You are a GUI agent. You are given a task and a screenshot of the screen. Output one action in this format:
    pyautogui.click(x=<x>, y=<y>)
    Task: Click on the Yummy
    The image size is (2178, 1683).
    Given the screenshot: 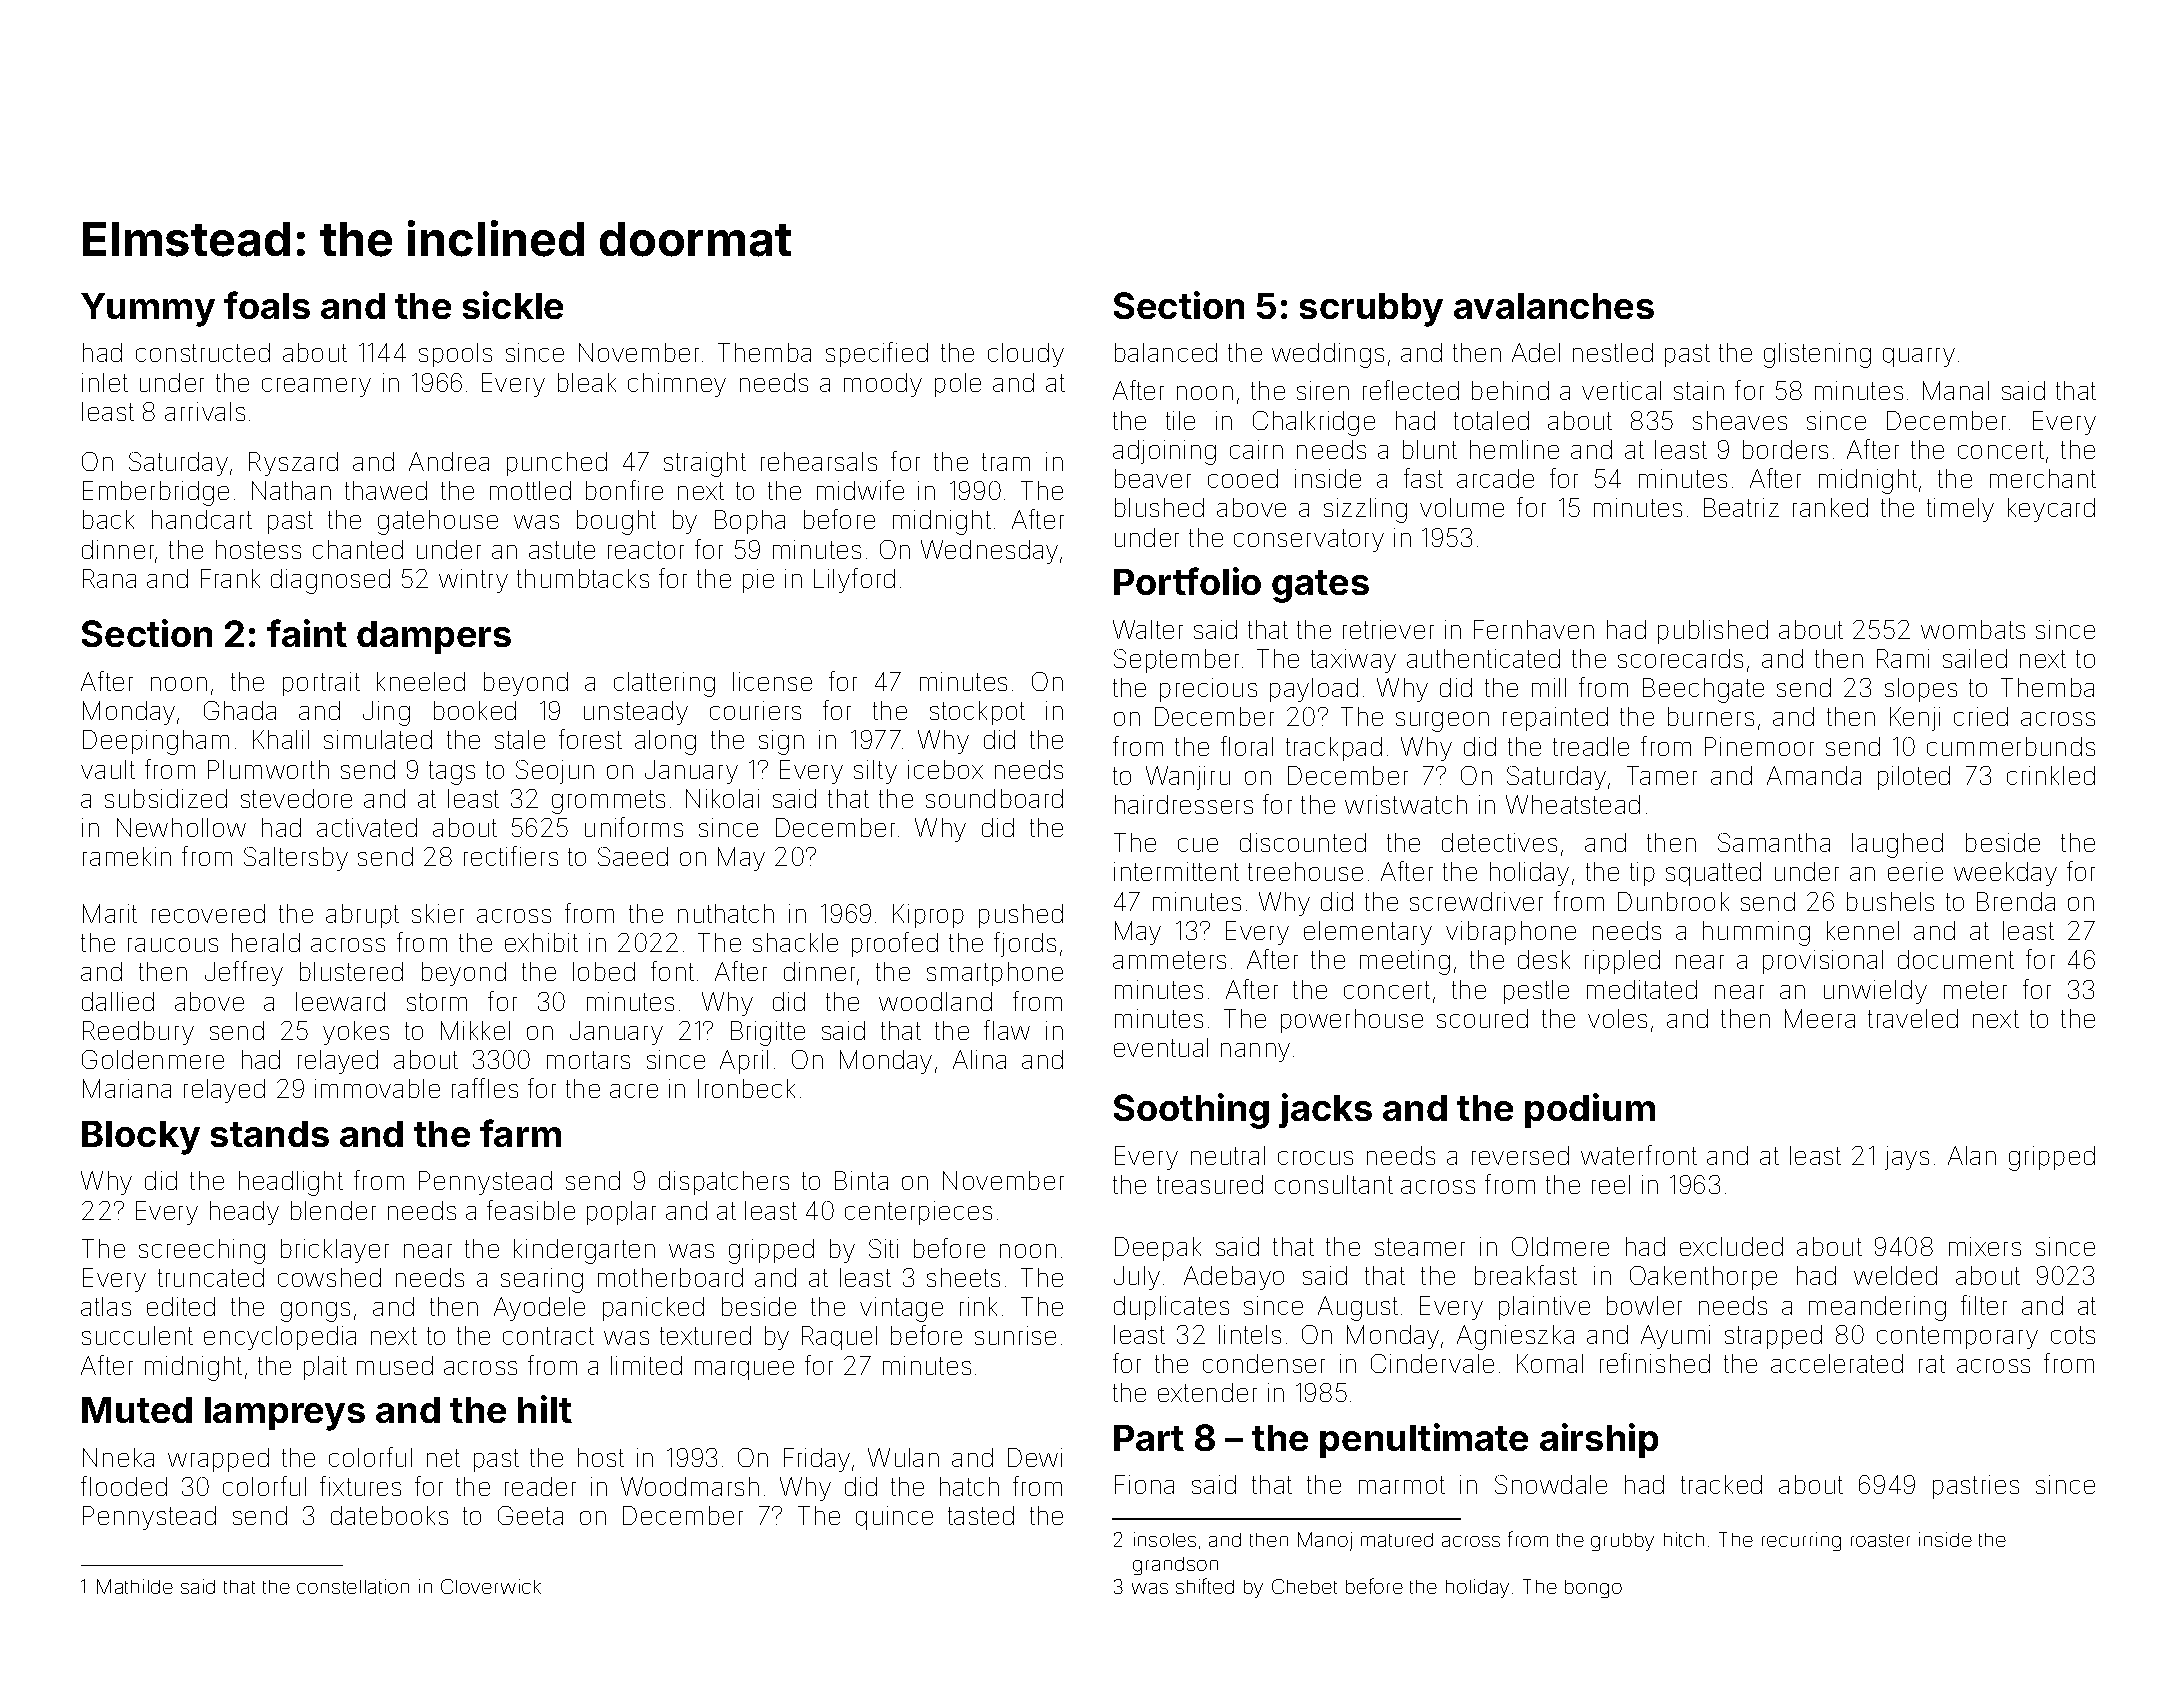 What is the action you would take?
    pyautogui.click(x=148, y=310)
